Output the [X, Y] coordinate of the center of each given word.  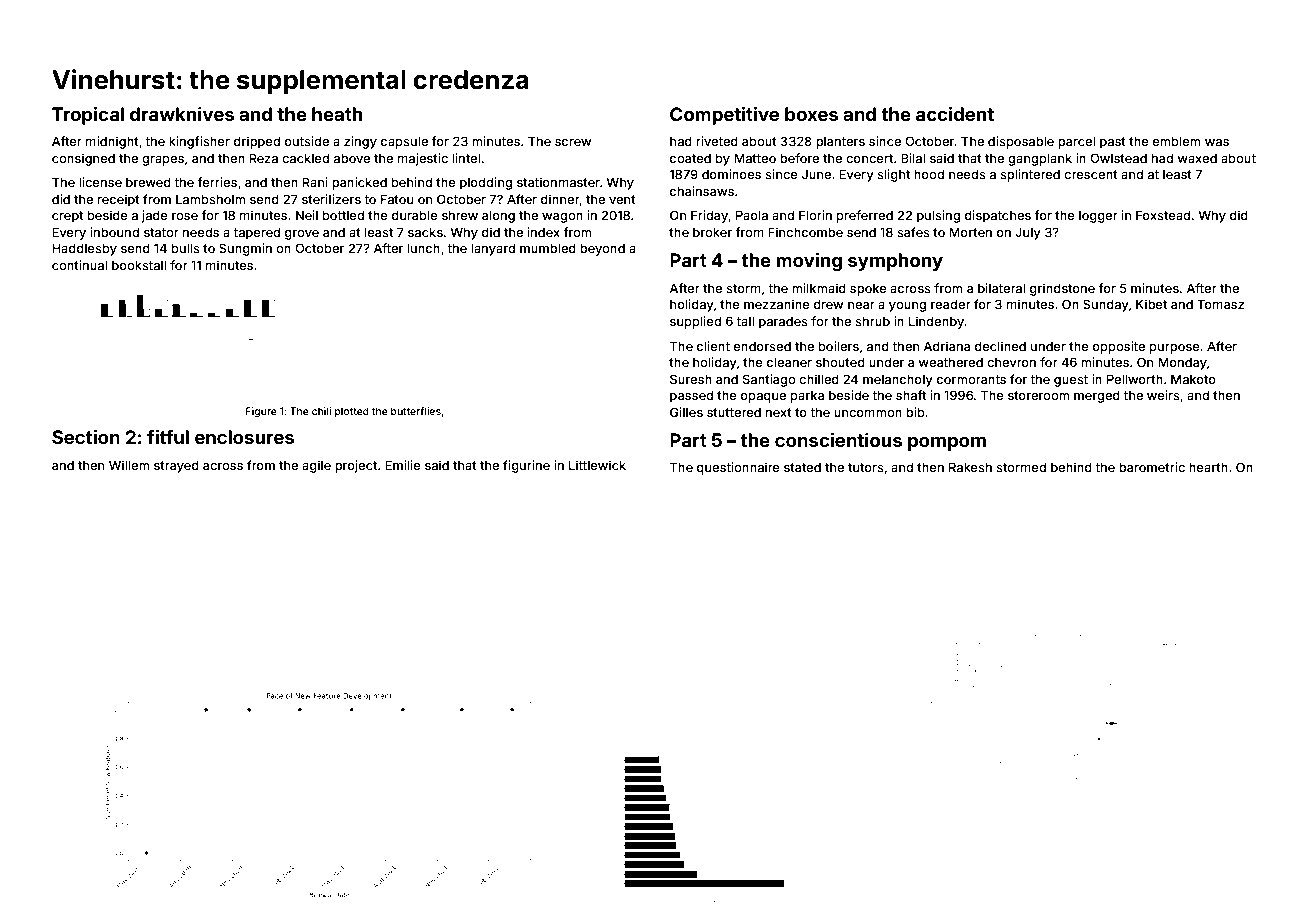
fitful [168, 437]
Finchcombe [805, 232]
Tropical [88, 116]
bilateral [1001, 288]
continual [79, 265]
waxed [1197, 158]
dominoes [731, 174]
